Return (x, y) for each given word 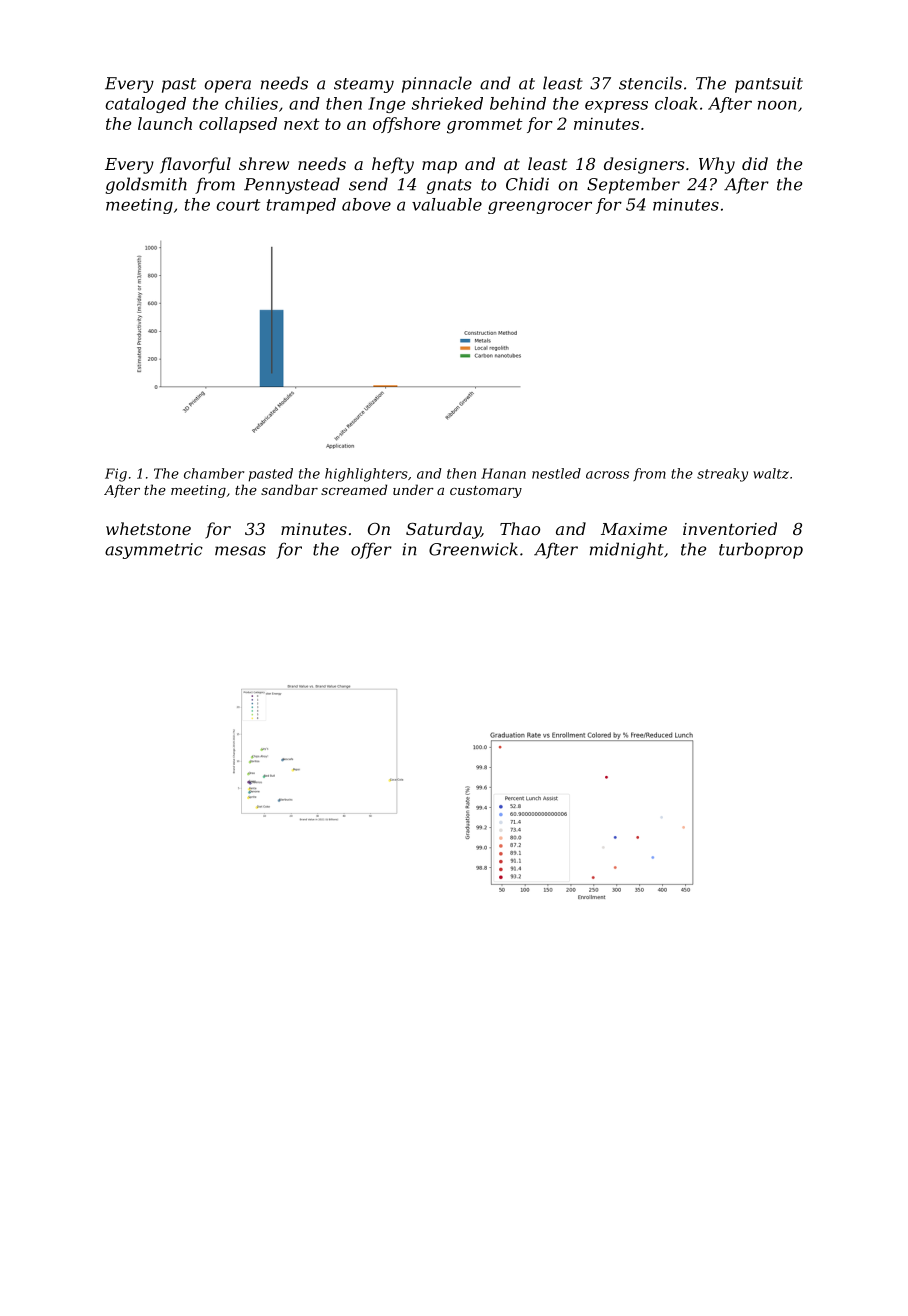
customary (486, 492)
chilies (251, 103)
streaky (722, 475)
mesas (240, 551)
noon (777, 105)
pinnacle (437, 84)
